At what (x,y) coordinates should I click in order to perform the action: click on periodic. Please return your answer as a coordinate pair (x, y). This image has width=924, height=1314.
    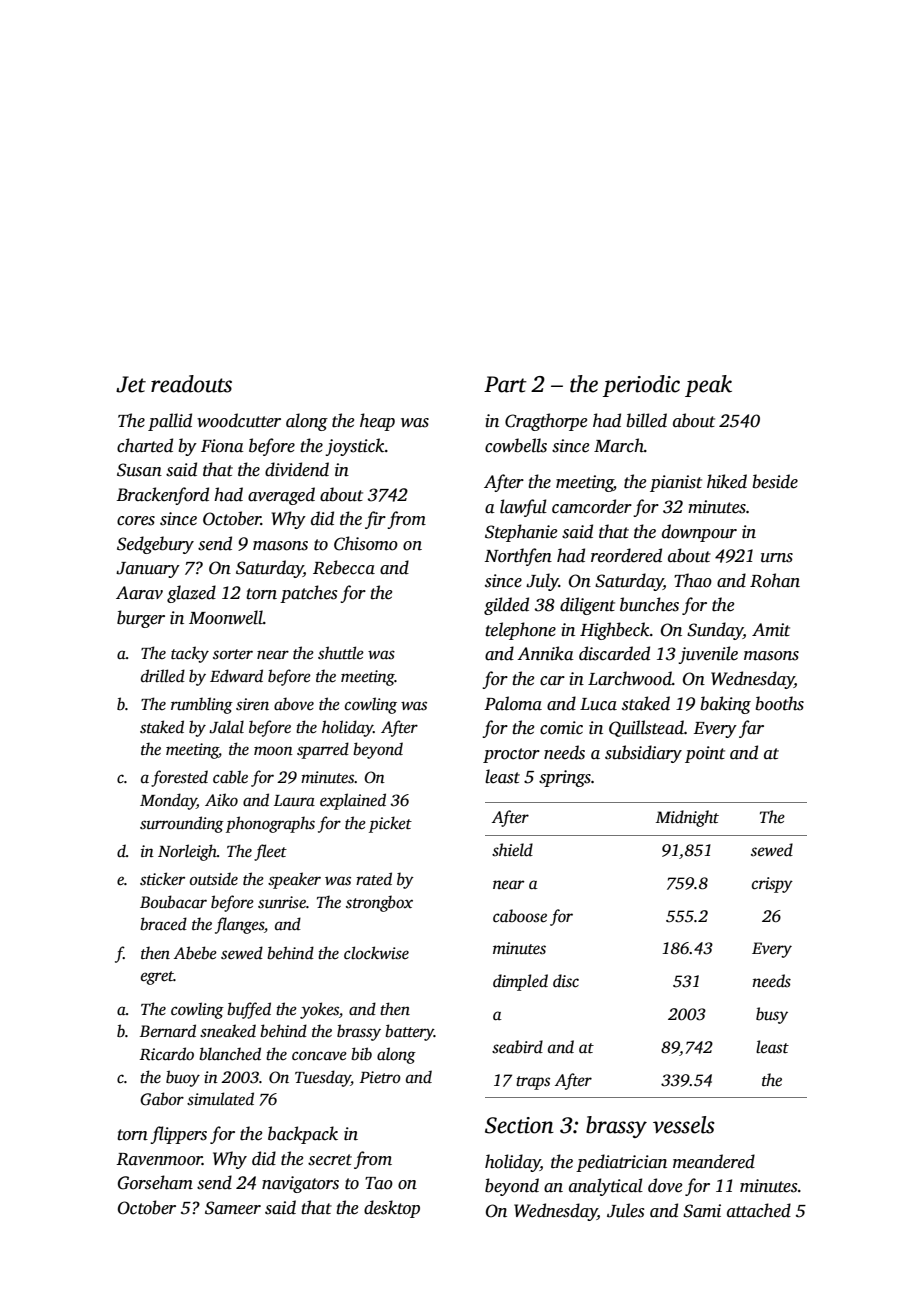
    Looking at the image, I should click on (641, 386).
